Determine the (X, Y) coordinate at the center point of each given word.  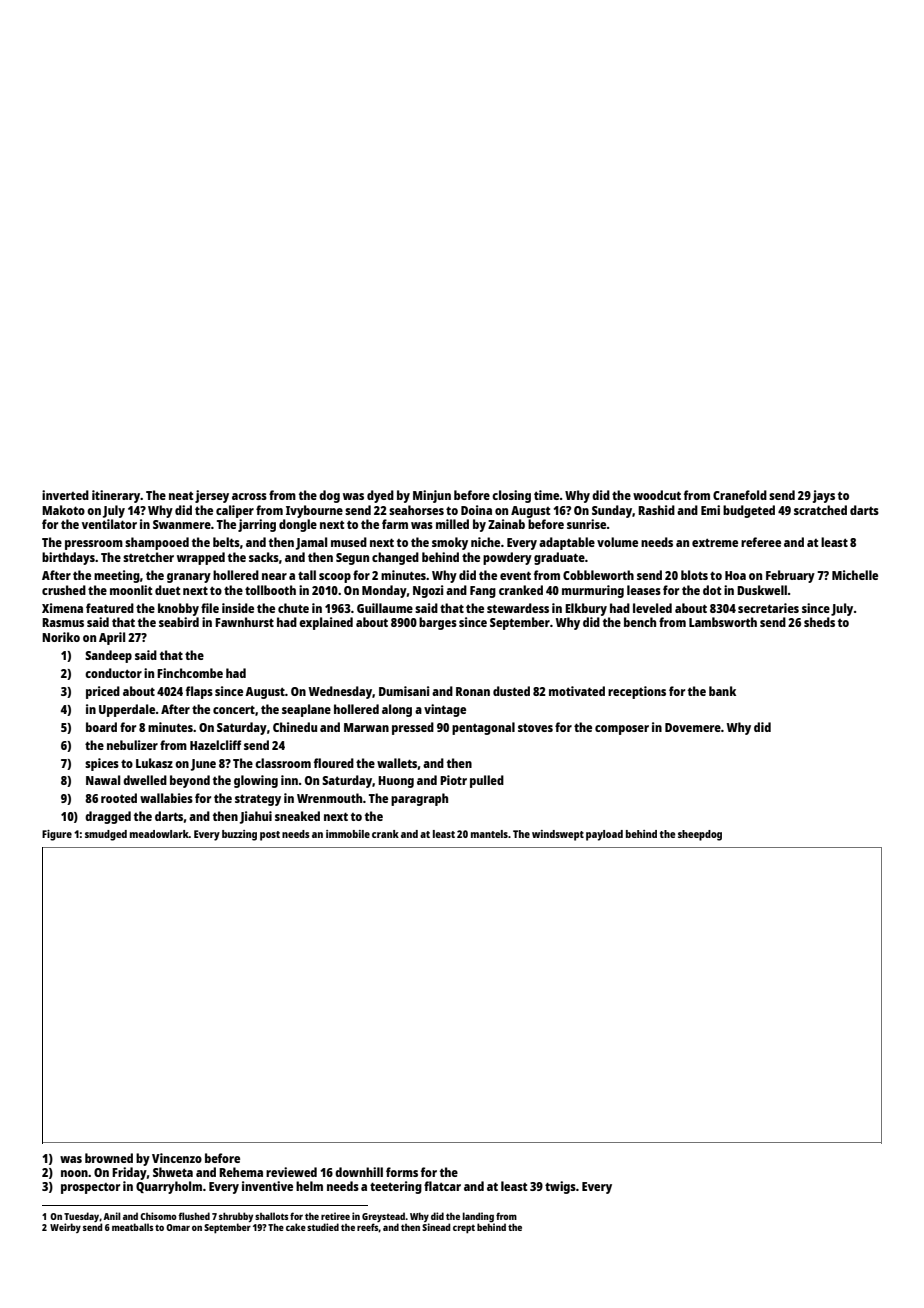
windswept (558, 835)
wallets (397, 763)
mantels (489, 834)
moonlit (131, 590)
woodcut (657, 495)
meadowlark (159, 834)
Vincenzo (177, 1158)
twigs (560, 1187)
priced (103, 692)
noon (74, 1173)
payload (604, 835)
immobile (348, 834)
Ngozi (428, 591)
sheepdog (700, 835)
